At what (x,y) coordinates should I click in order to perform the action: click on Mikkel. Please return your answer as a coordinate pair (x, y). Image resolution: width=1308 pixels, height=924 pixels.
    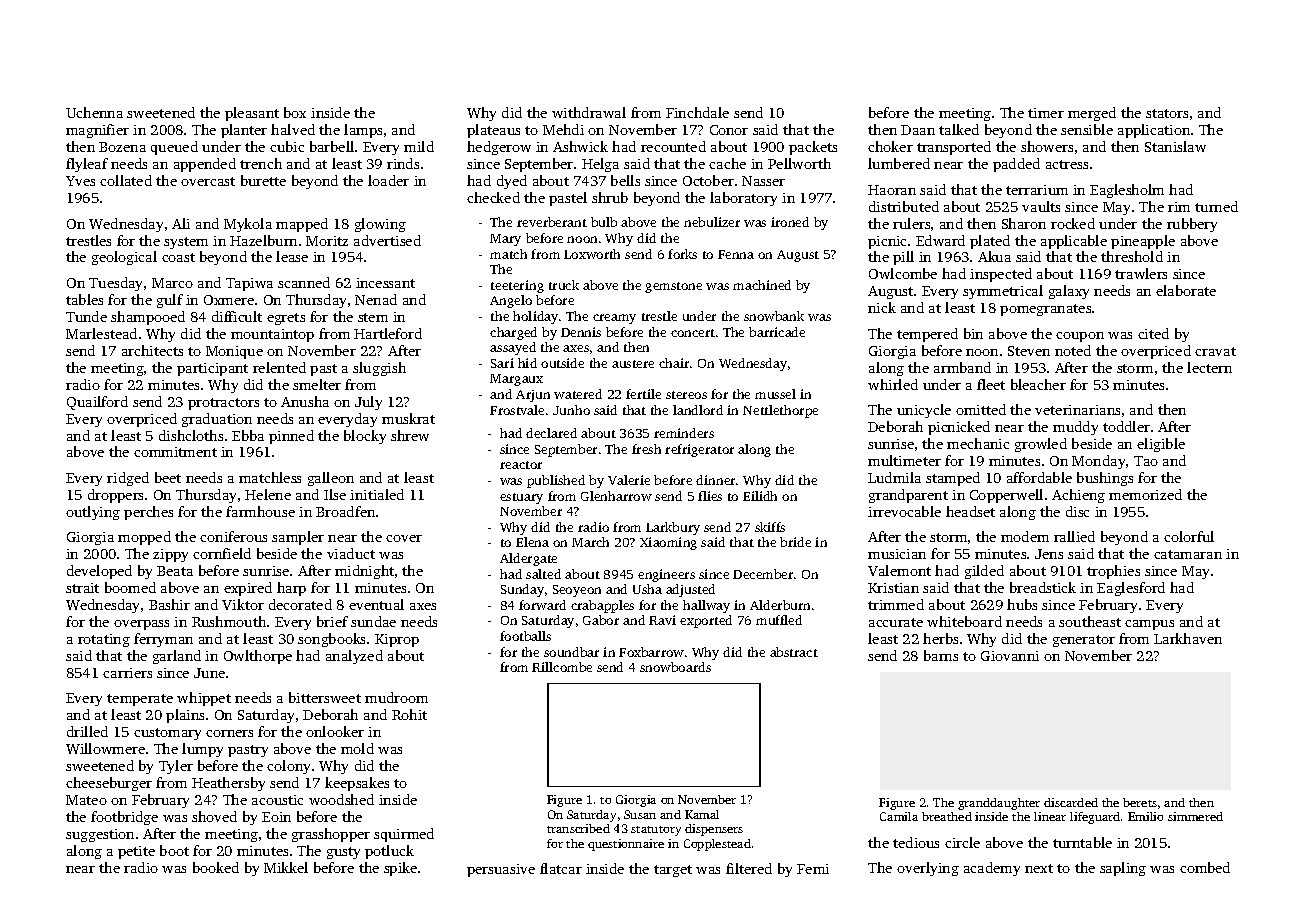
    Looking at the image, I should click on (286, 867).
